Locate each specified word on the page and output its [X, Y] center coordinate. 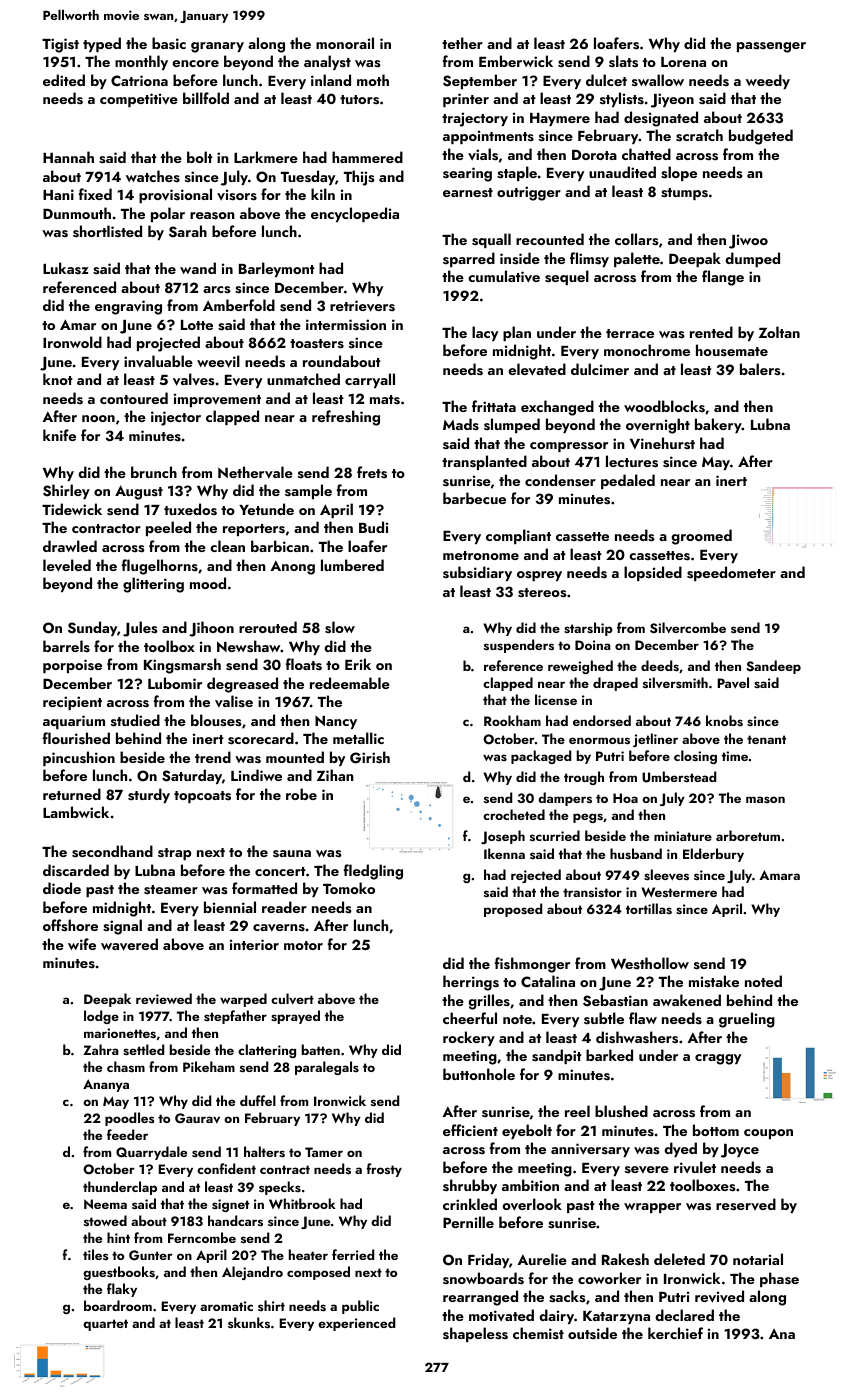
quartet [105, 1325]
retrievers [362, 306]
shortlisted [107, 231]
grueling [747, 1020]
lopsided [653, 573]
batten [321, 1049]
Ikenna [504, 853]
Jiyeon [672, 100]
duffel [258, 1100]
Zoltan [779, 332]
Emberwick [516, 61]
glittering [153, 585]
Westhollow [650, 963]
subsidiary [477, 573]
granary [217, 47]
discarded [76, 870]
